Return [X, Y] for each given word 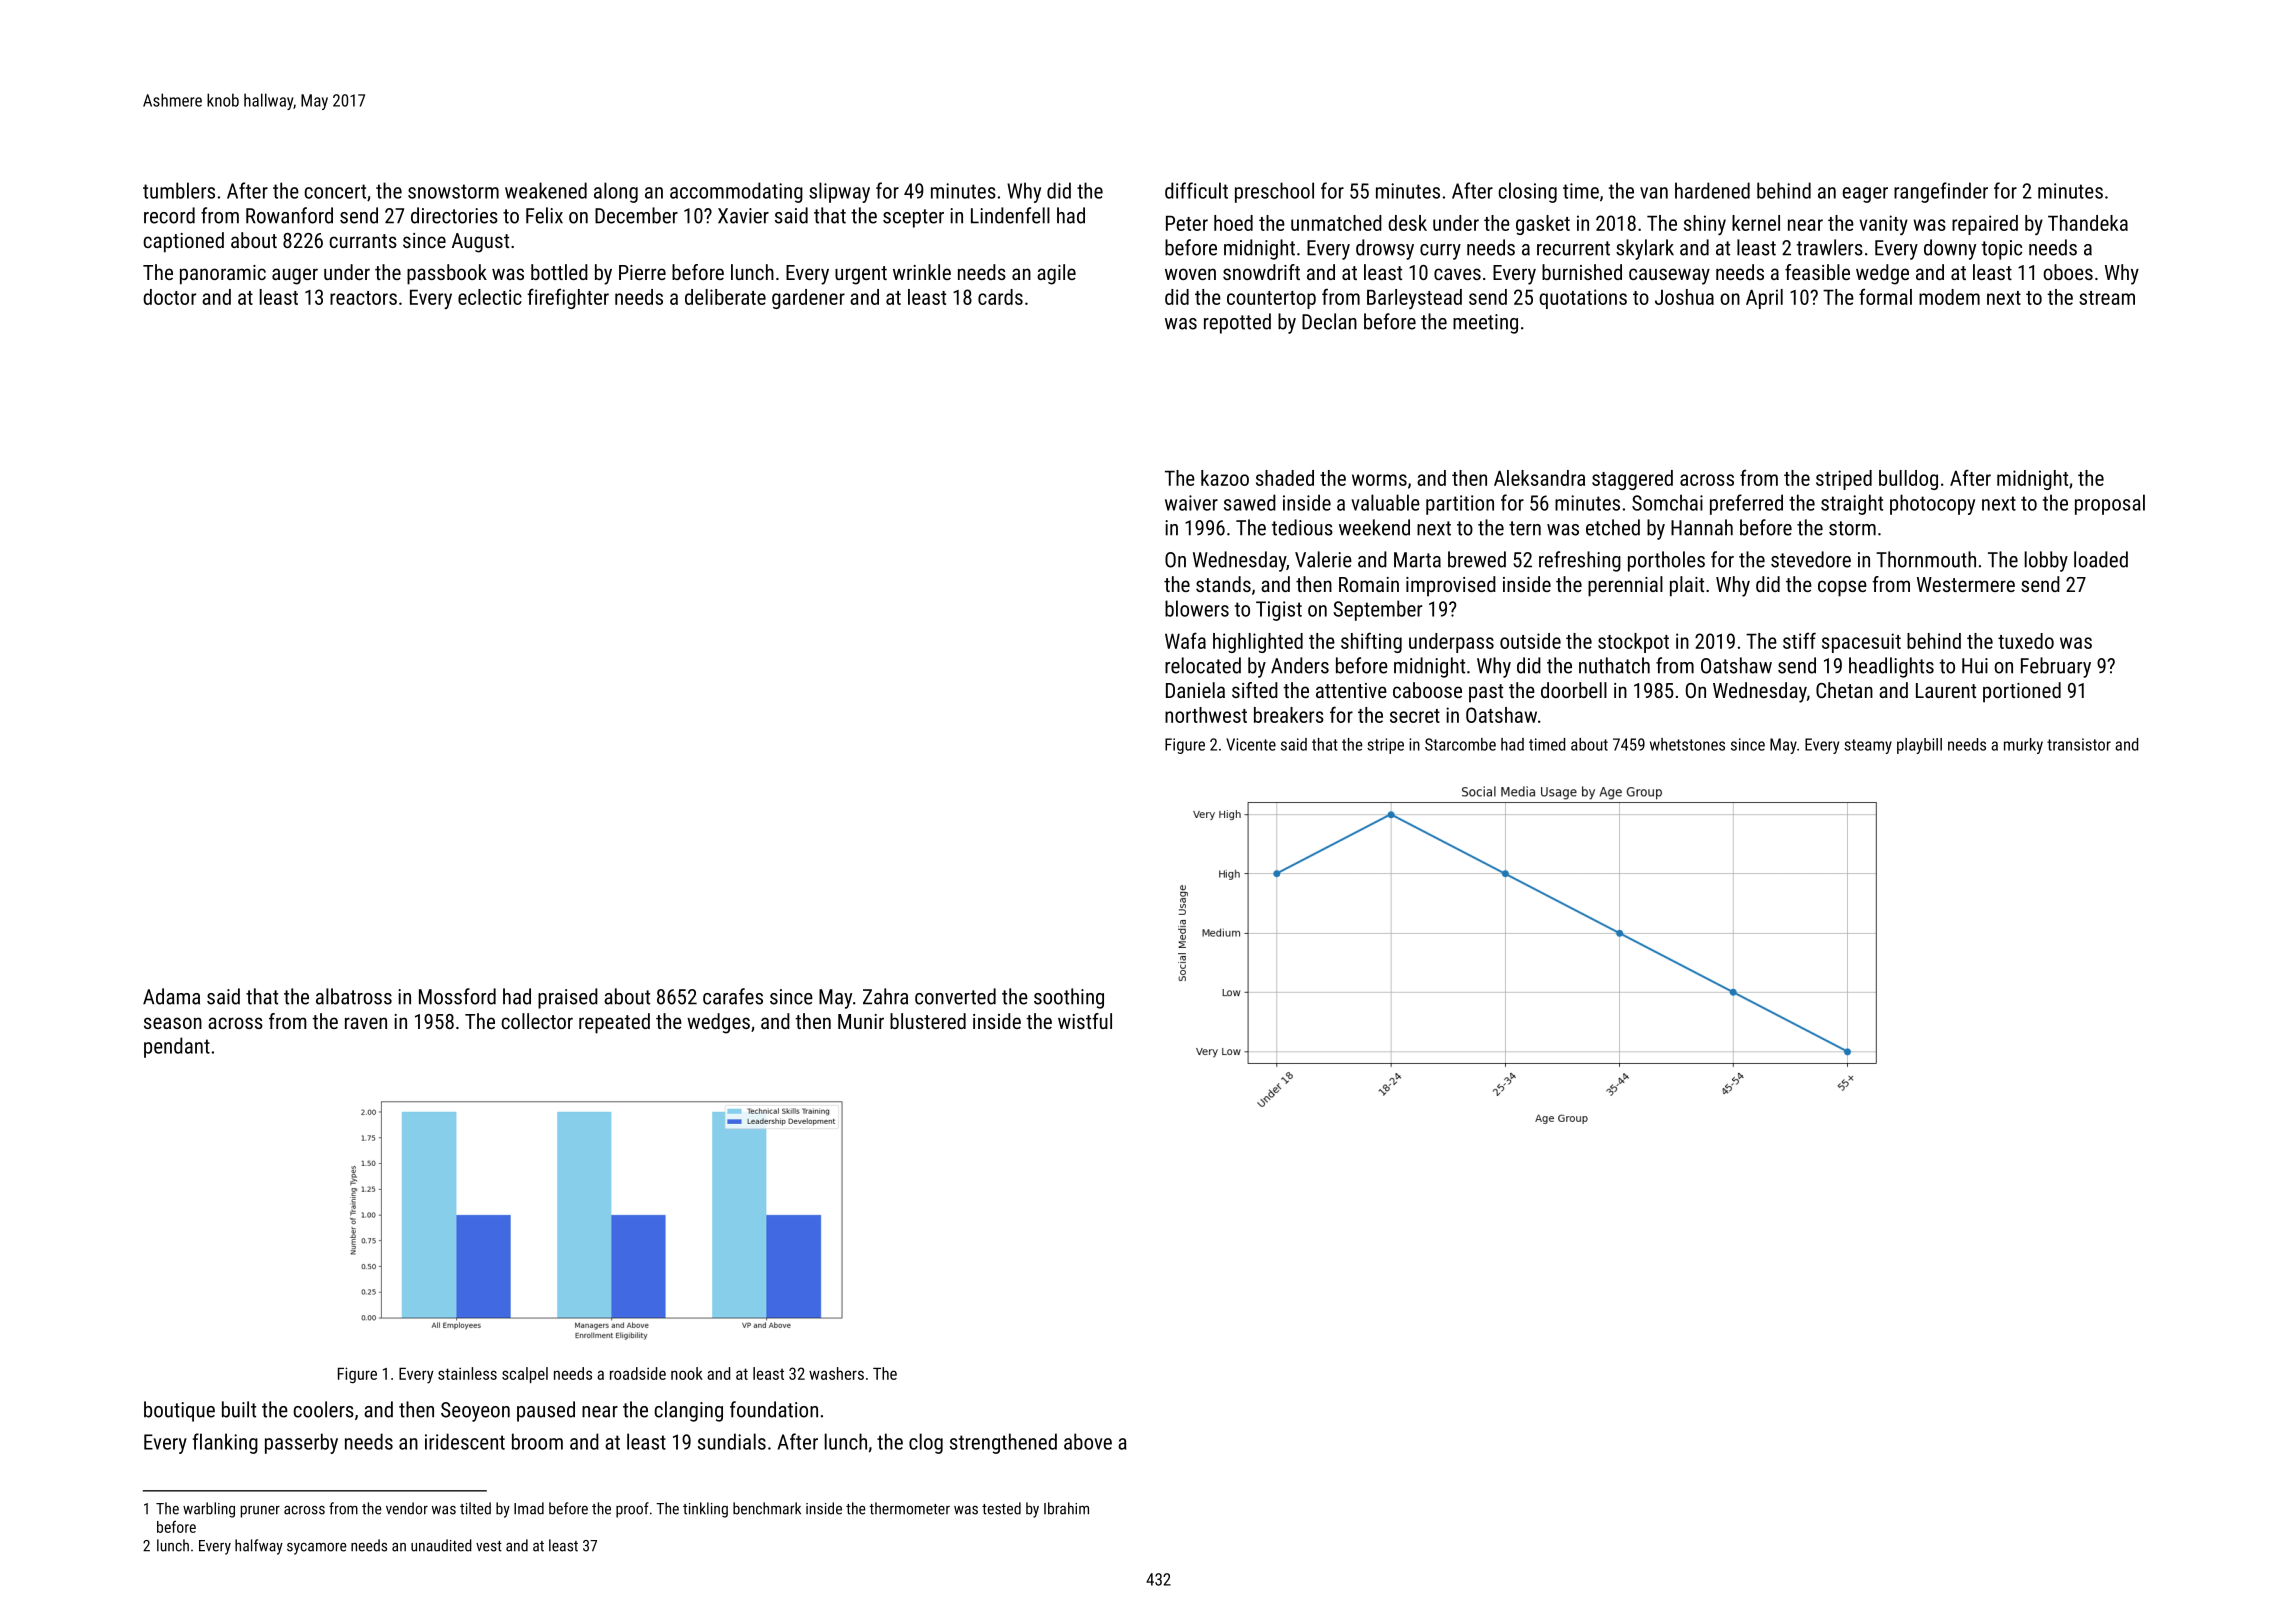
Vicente [1251, 744]
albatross [354, 996]
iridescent [465, 1441]
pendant [177, 1047]
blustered [928, 1021]
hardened [1712, 190]
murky [2023, 746]
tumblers [179, 190]
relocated [1203, 665]
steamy [1868, 746]
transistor [2079, 744]
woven [1190, 274]
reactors [363, 298]
